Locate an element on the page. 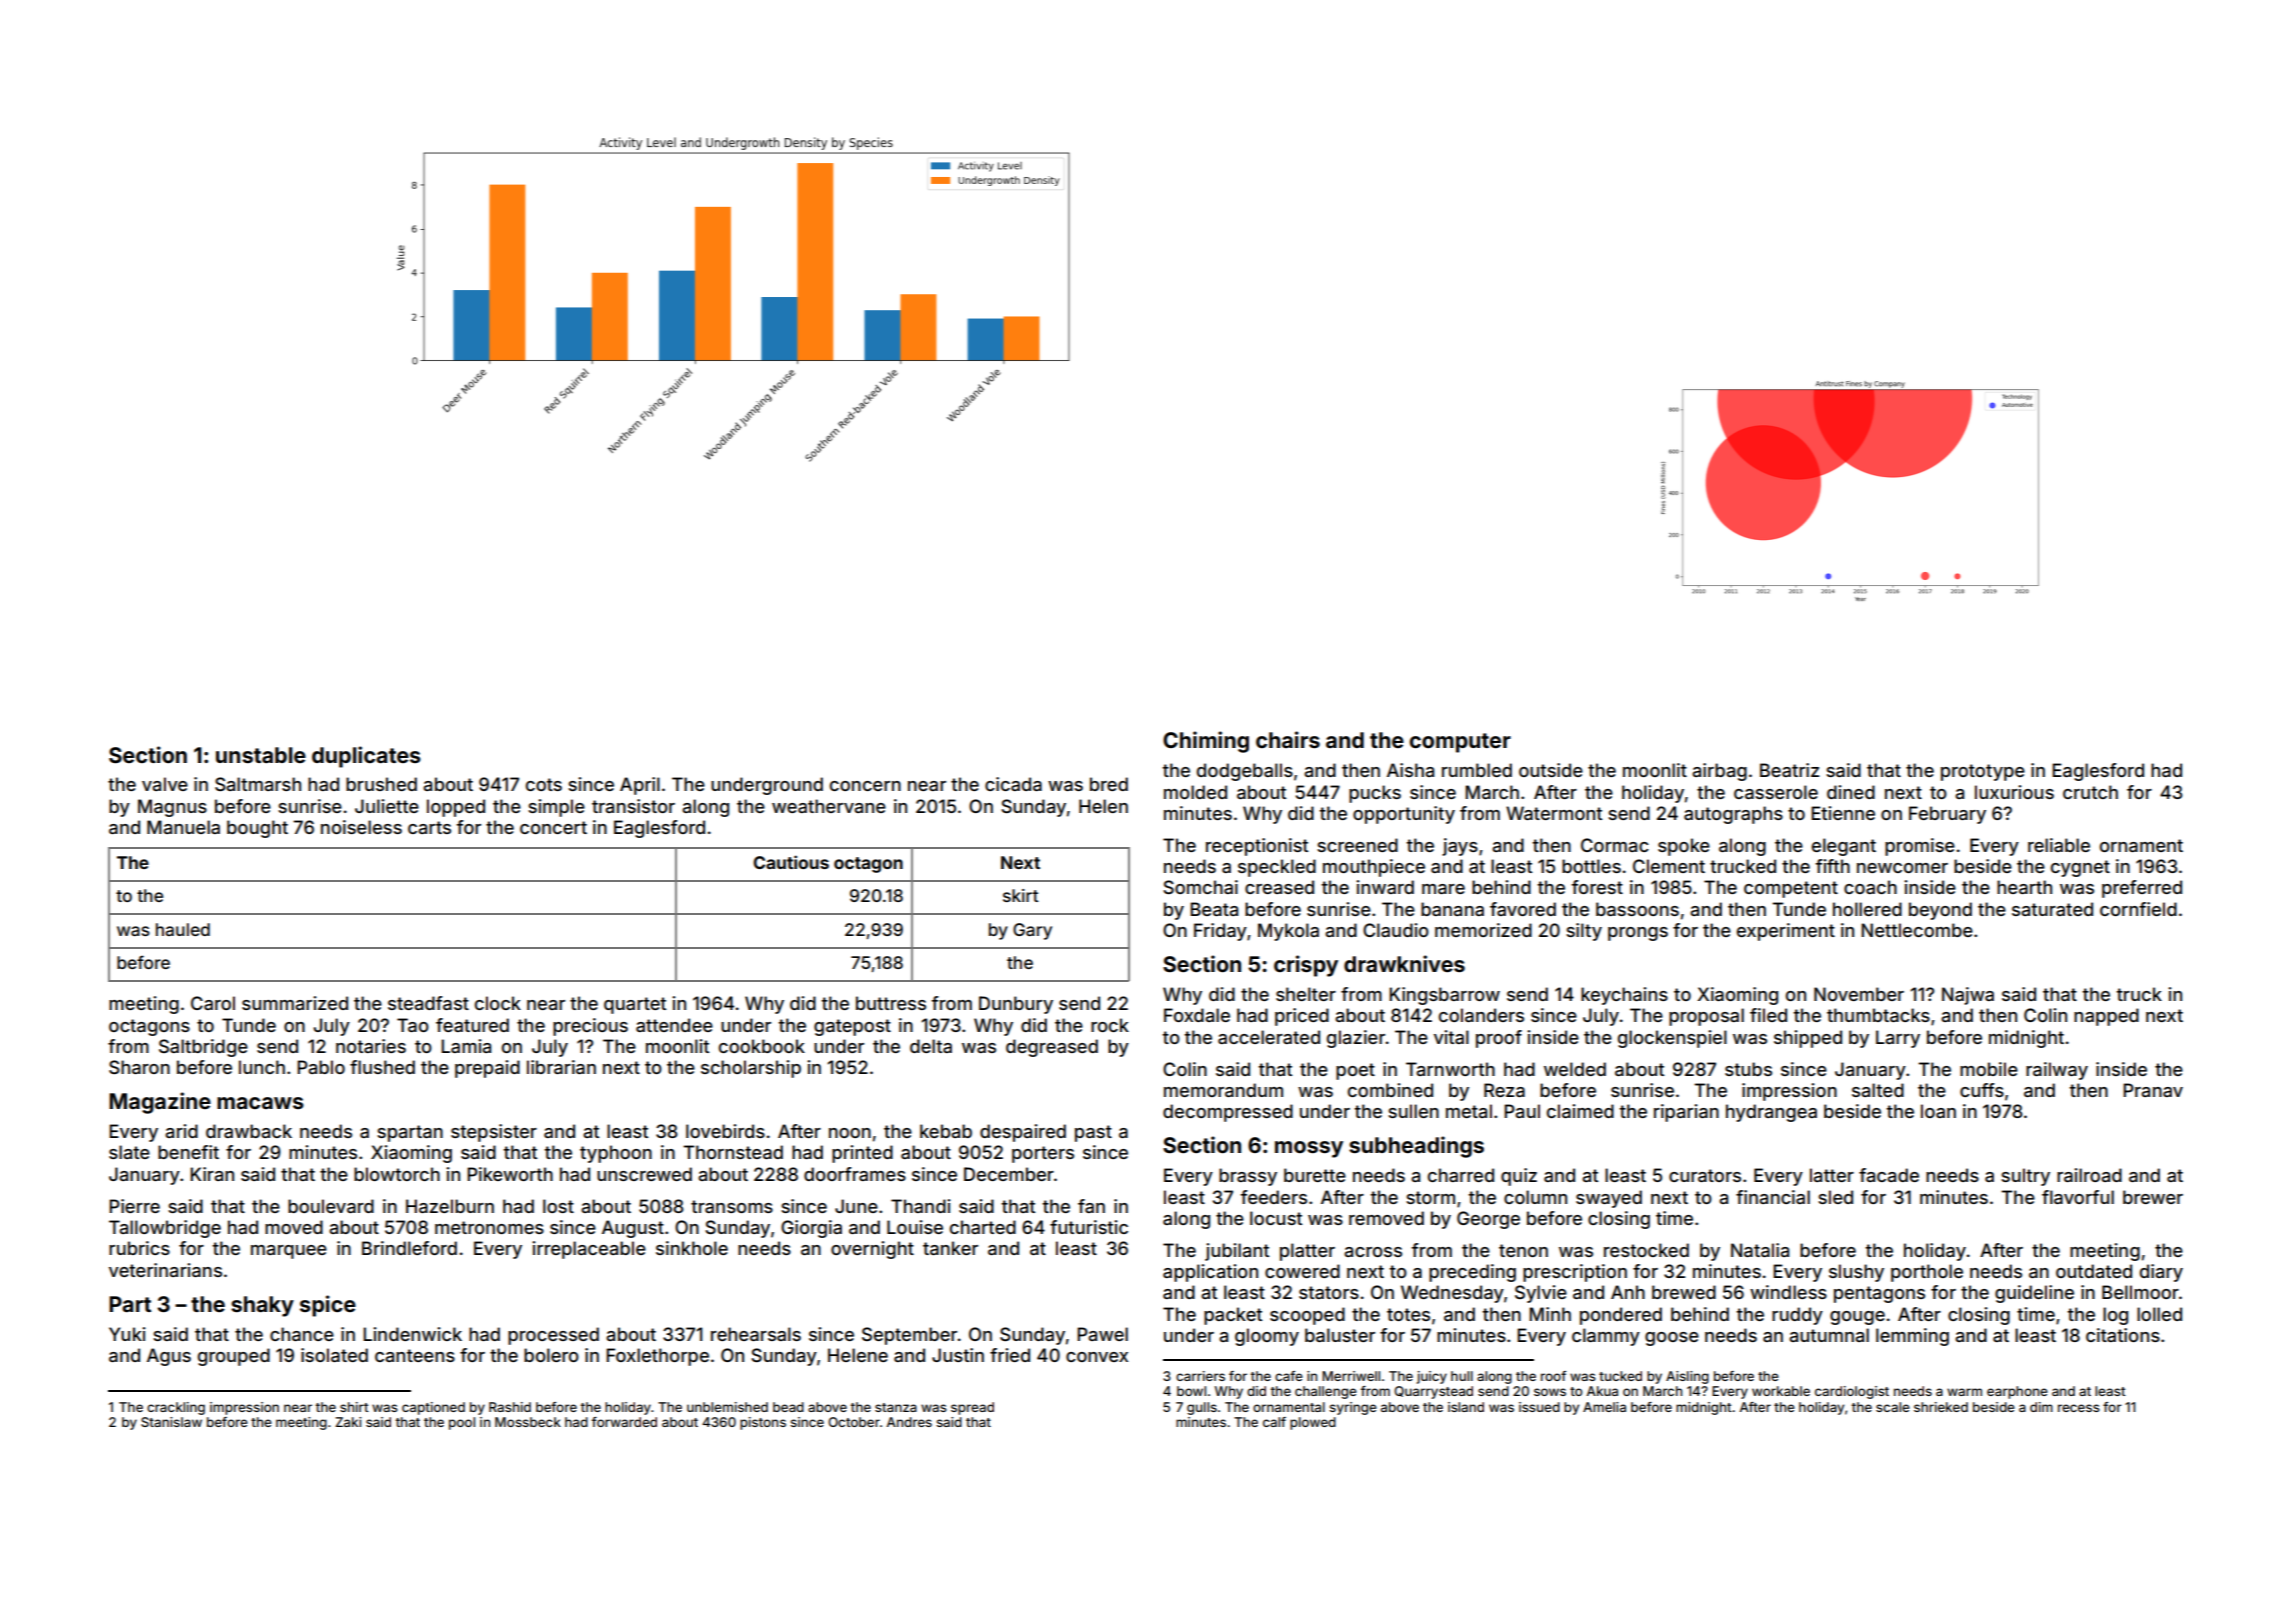  welded is located at coordinates (1575, 1069).
